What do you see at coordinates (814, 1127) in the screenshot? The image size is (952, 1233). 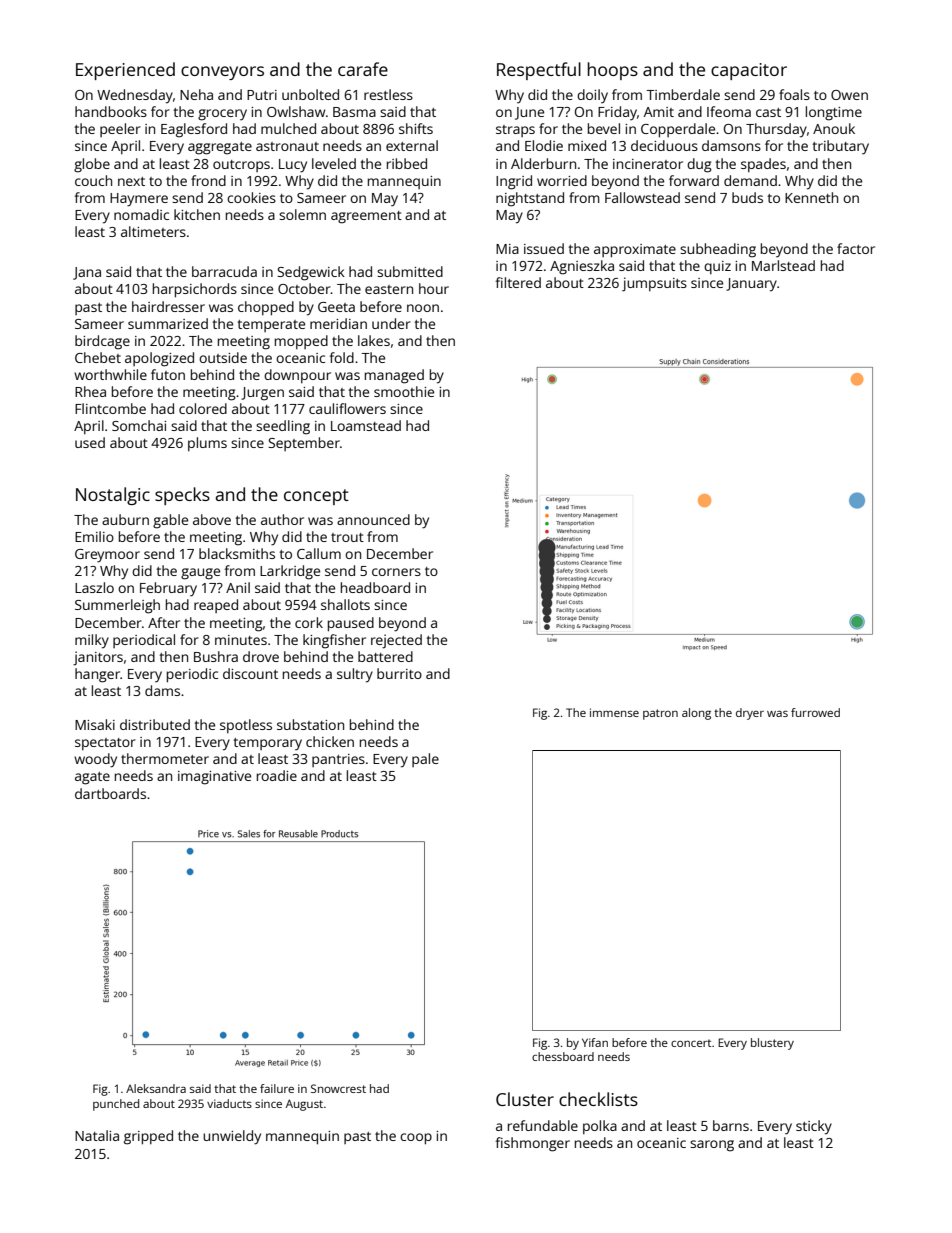 I see `sticky` at bounding box center [814, 1127].
